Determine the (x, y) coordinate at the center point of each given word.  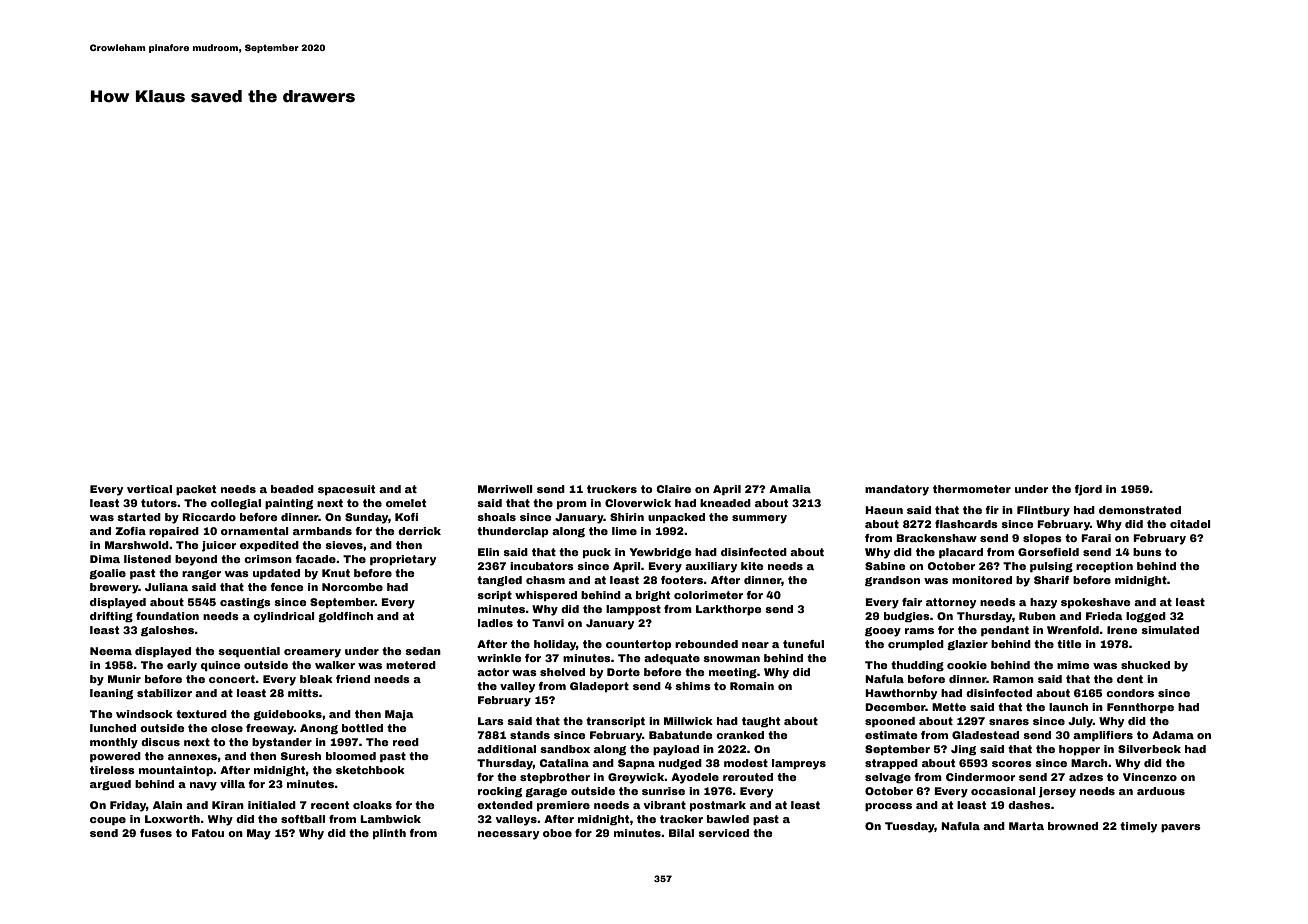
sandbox (565, 749)
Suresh (301, 756)
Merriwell (505, 489)
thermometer (972, 489)
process (888, 807)
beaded (292, 489)
